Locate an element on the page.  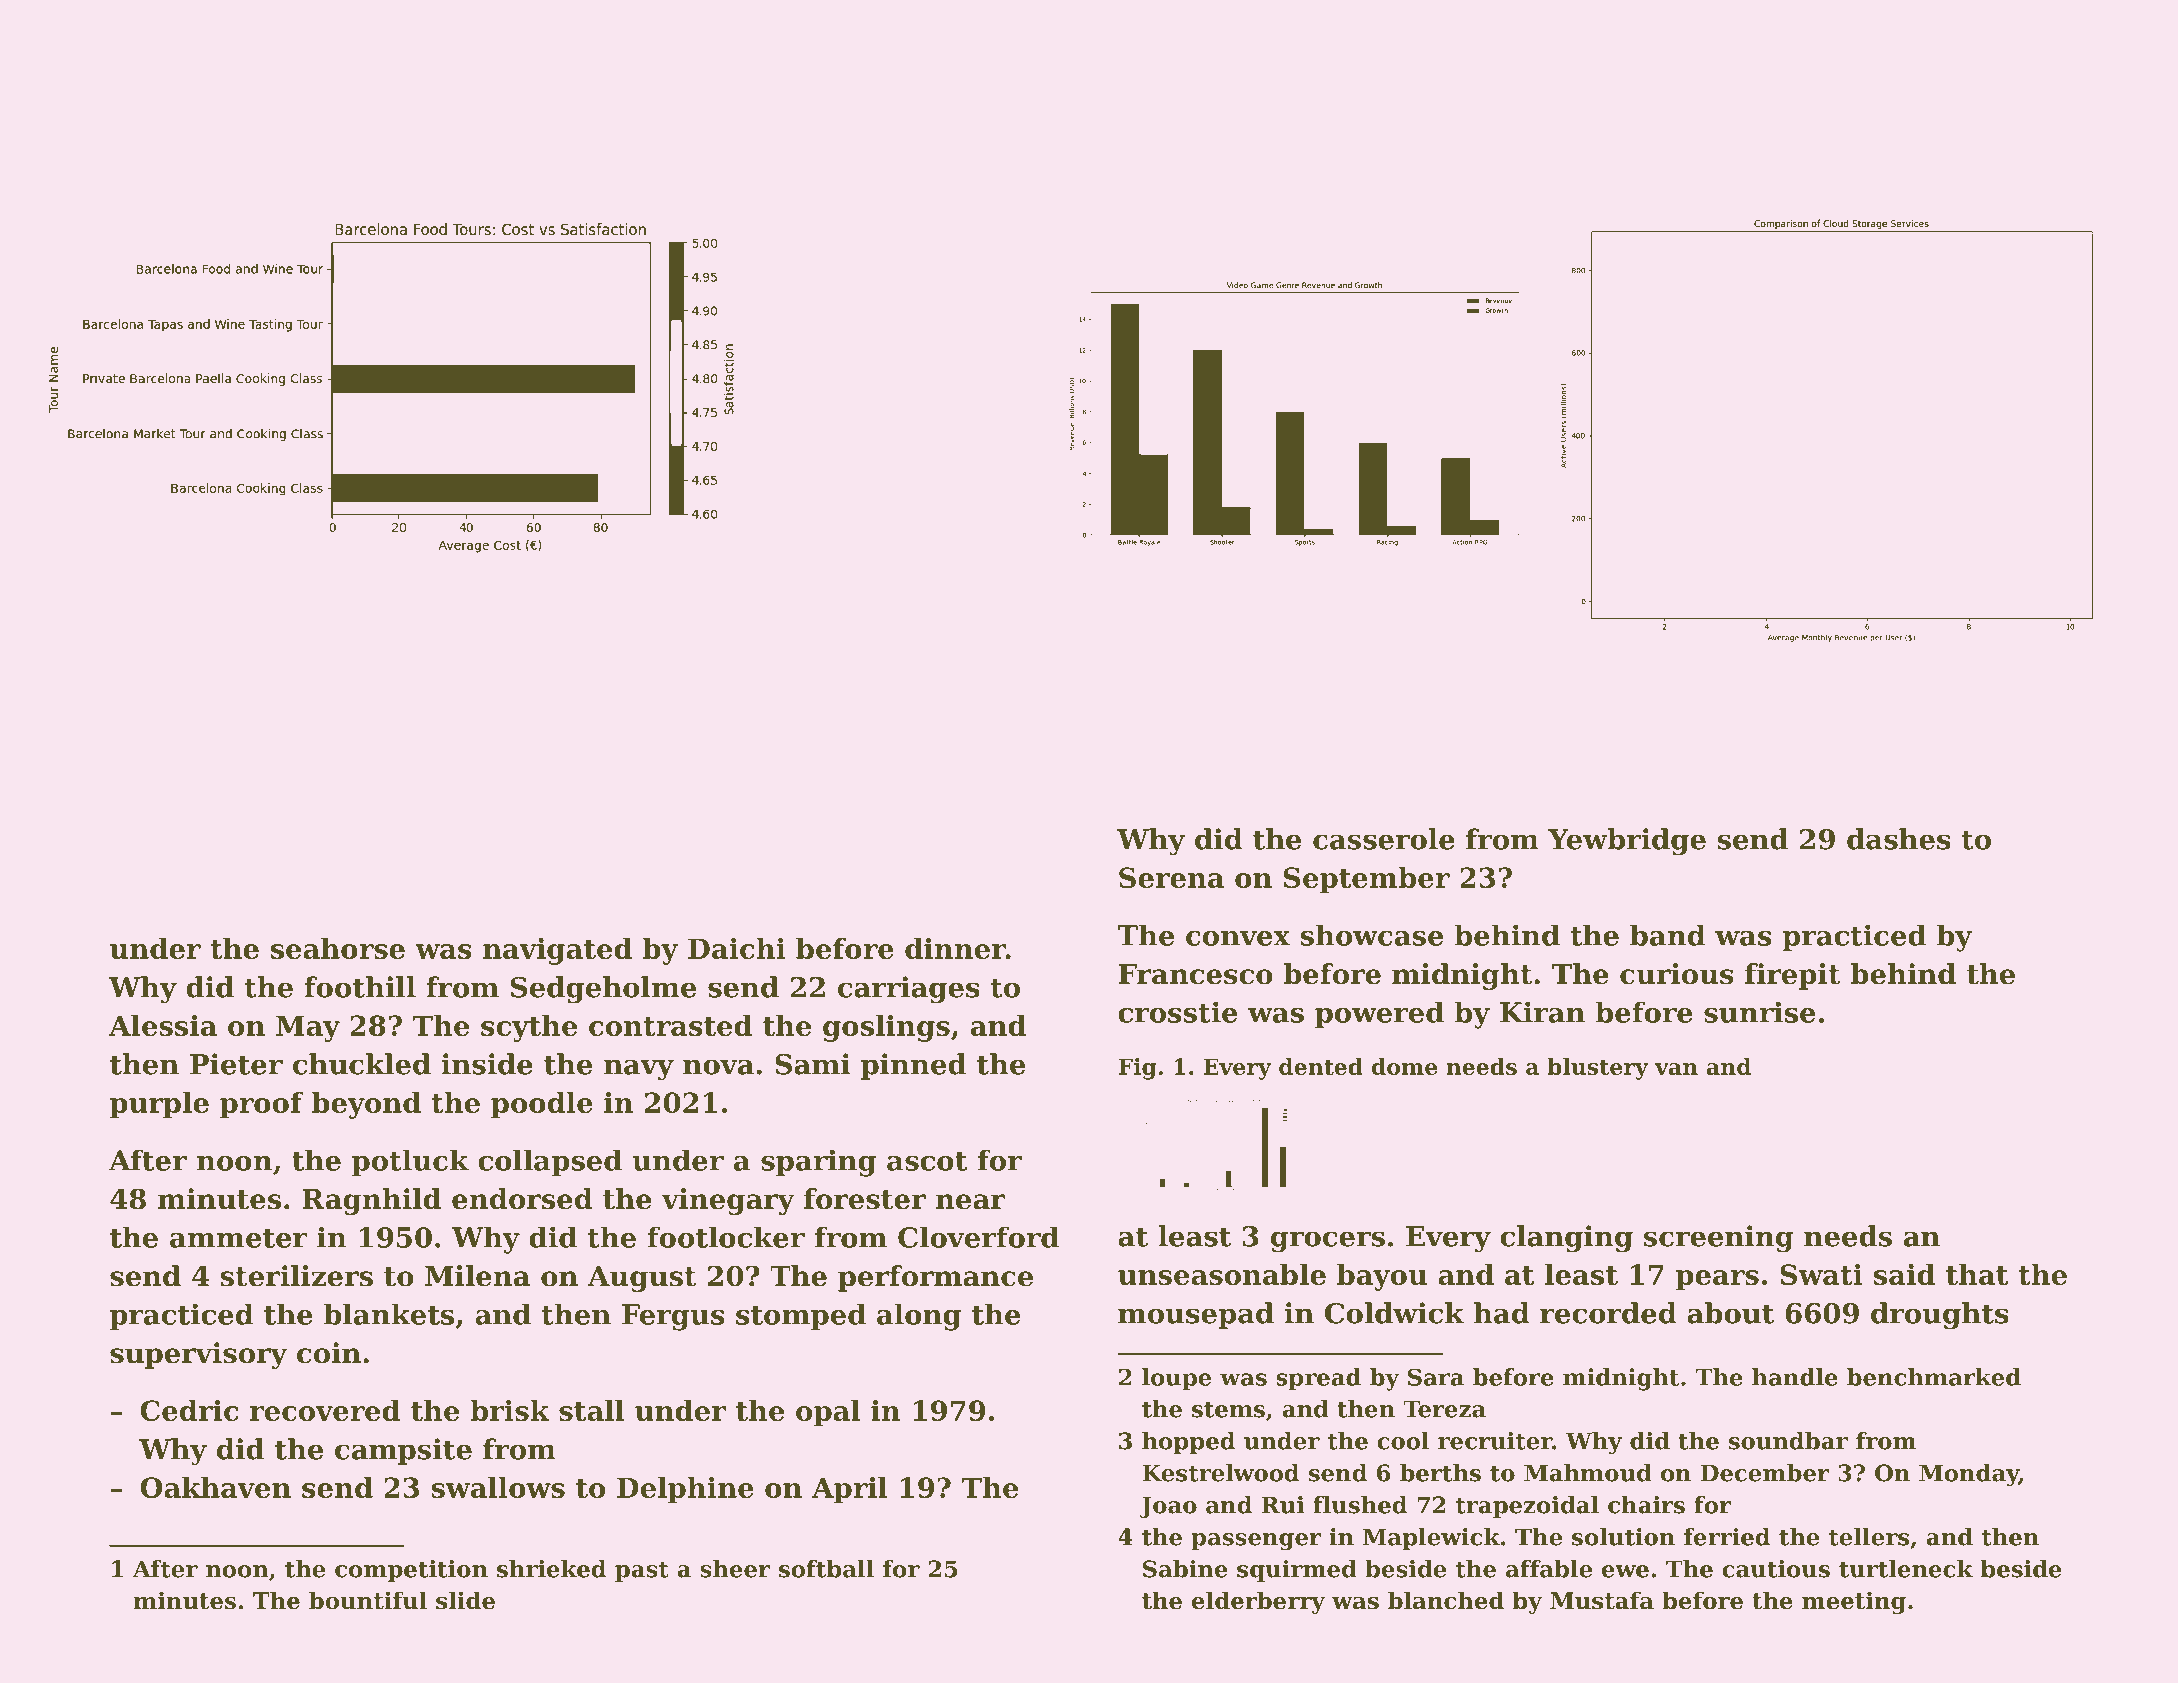
seahorse is located at coordinates (338, 948).
